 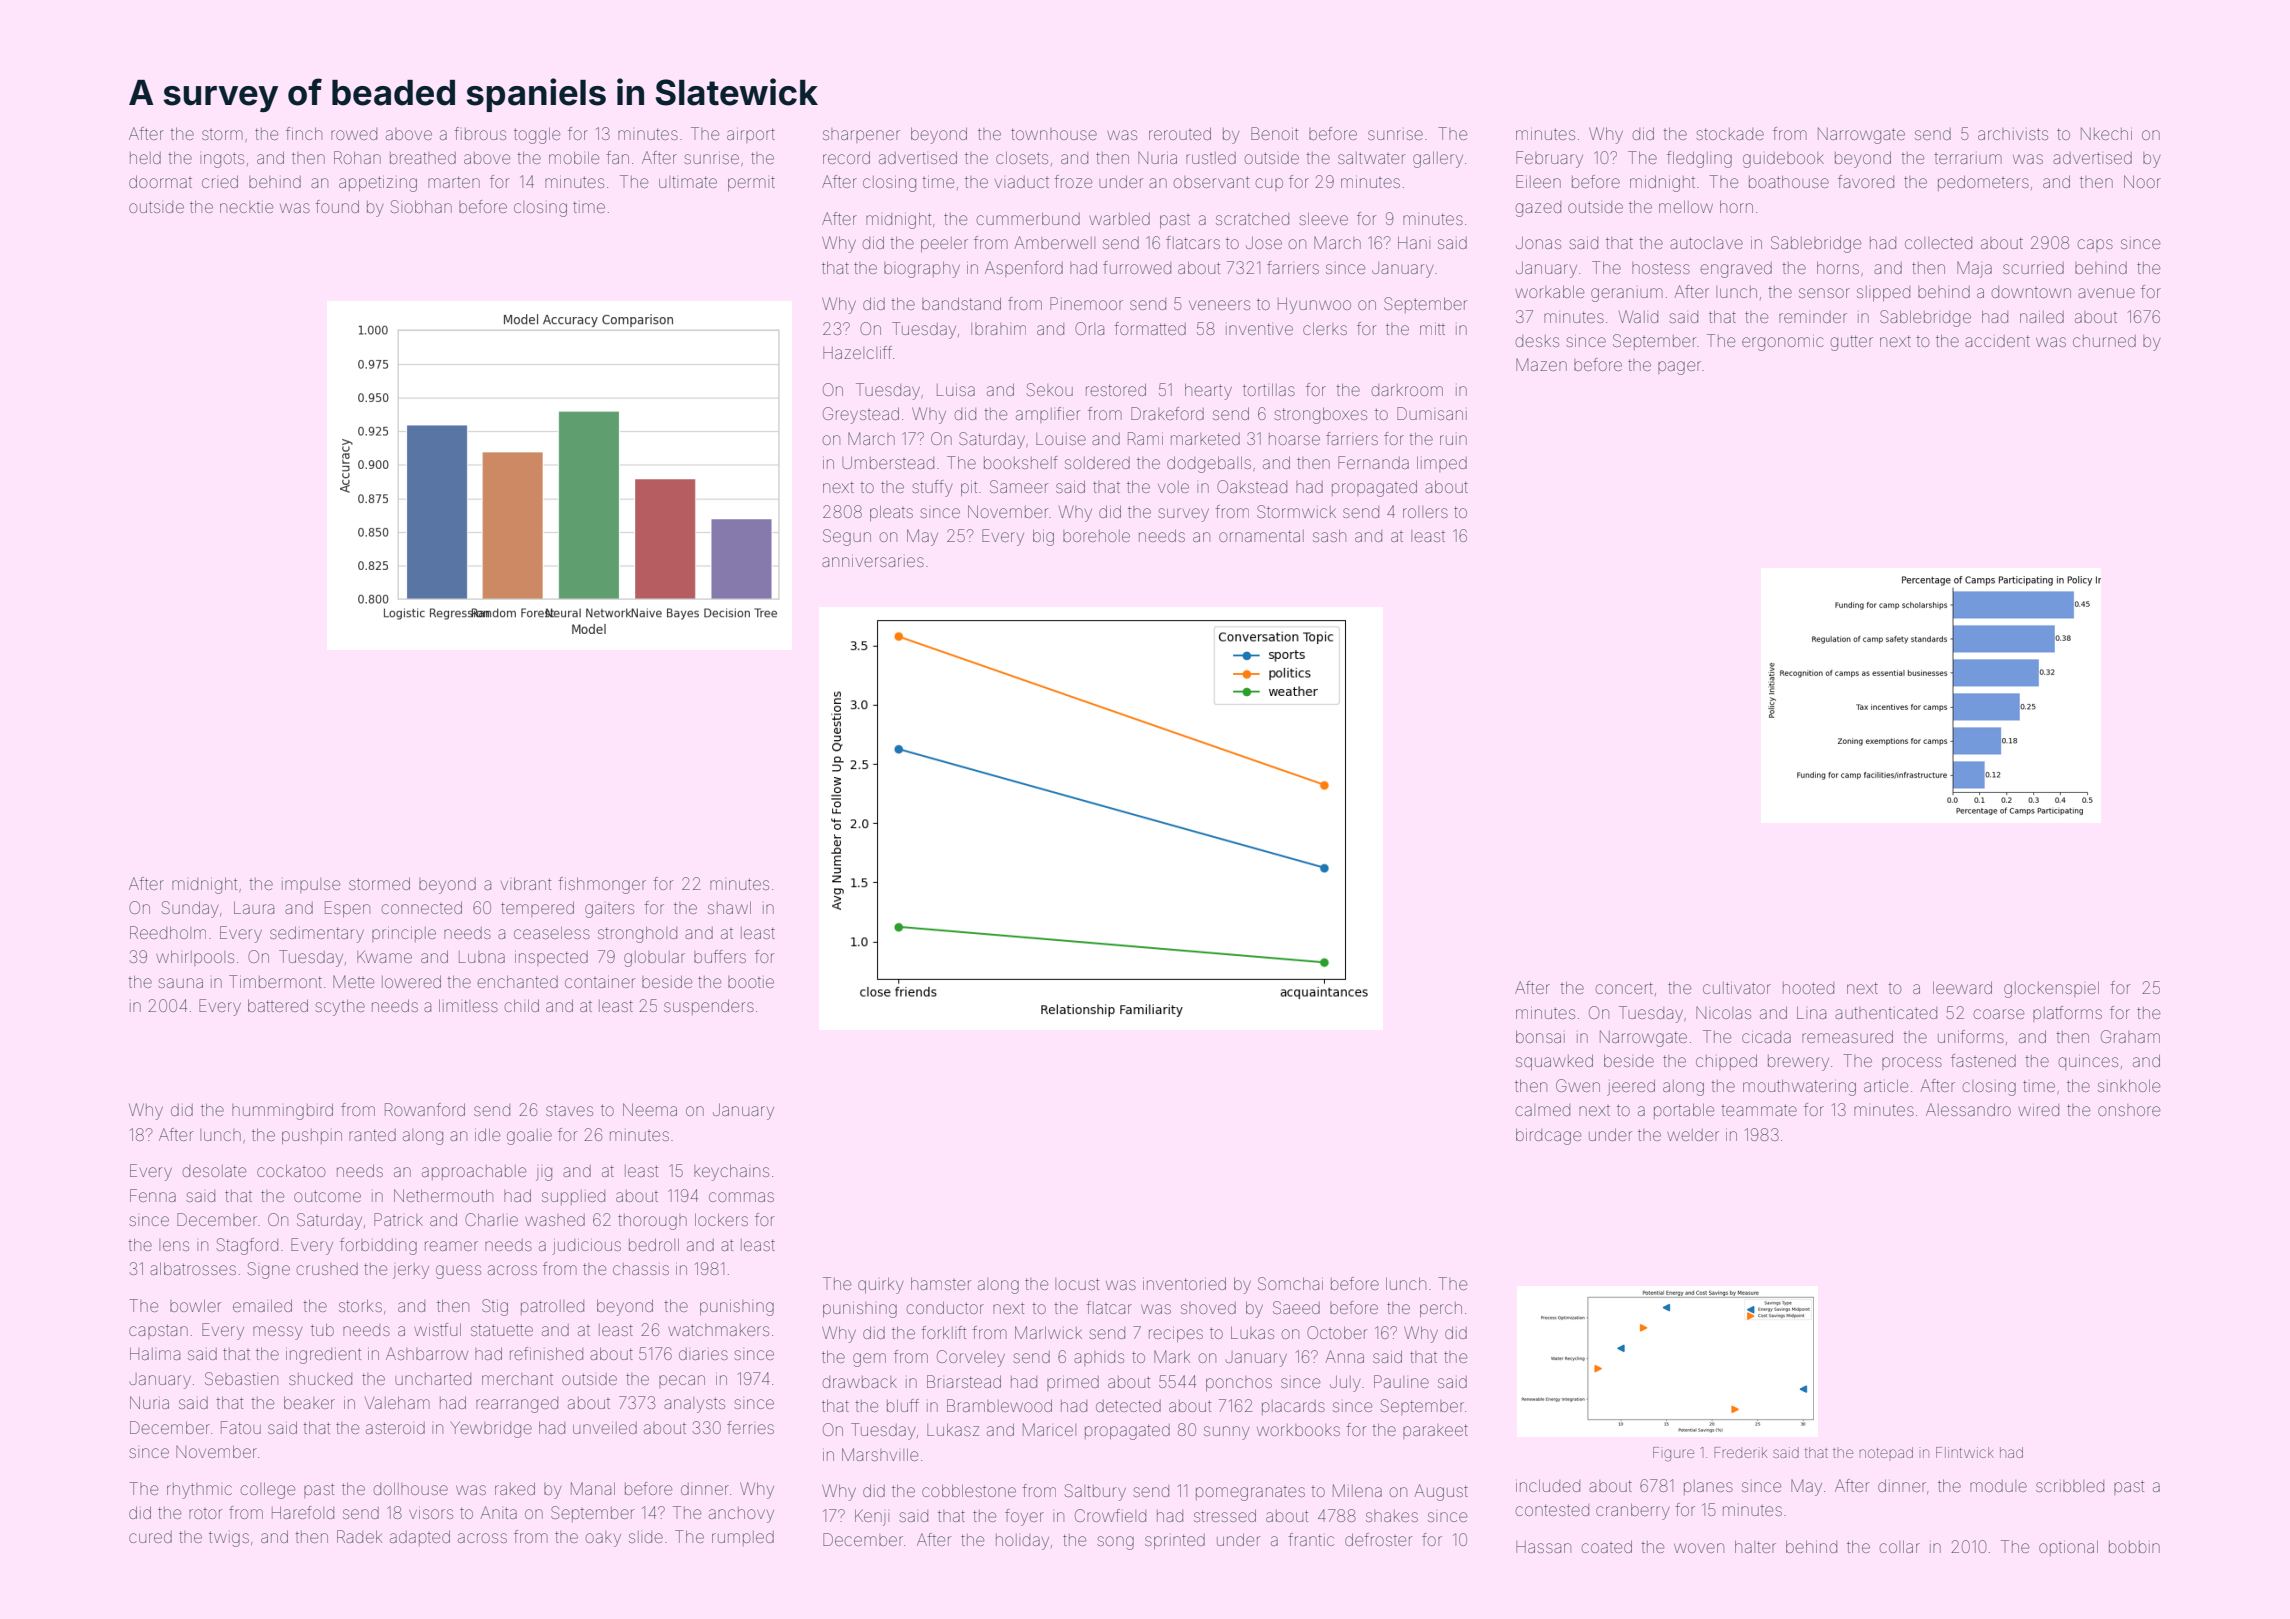 I want to click on rumpled, so click(x=743, y=1538).
